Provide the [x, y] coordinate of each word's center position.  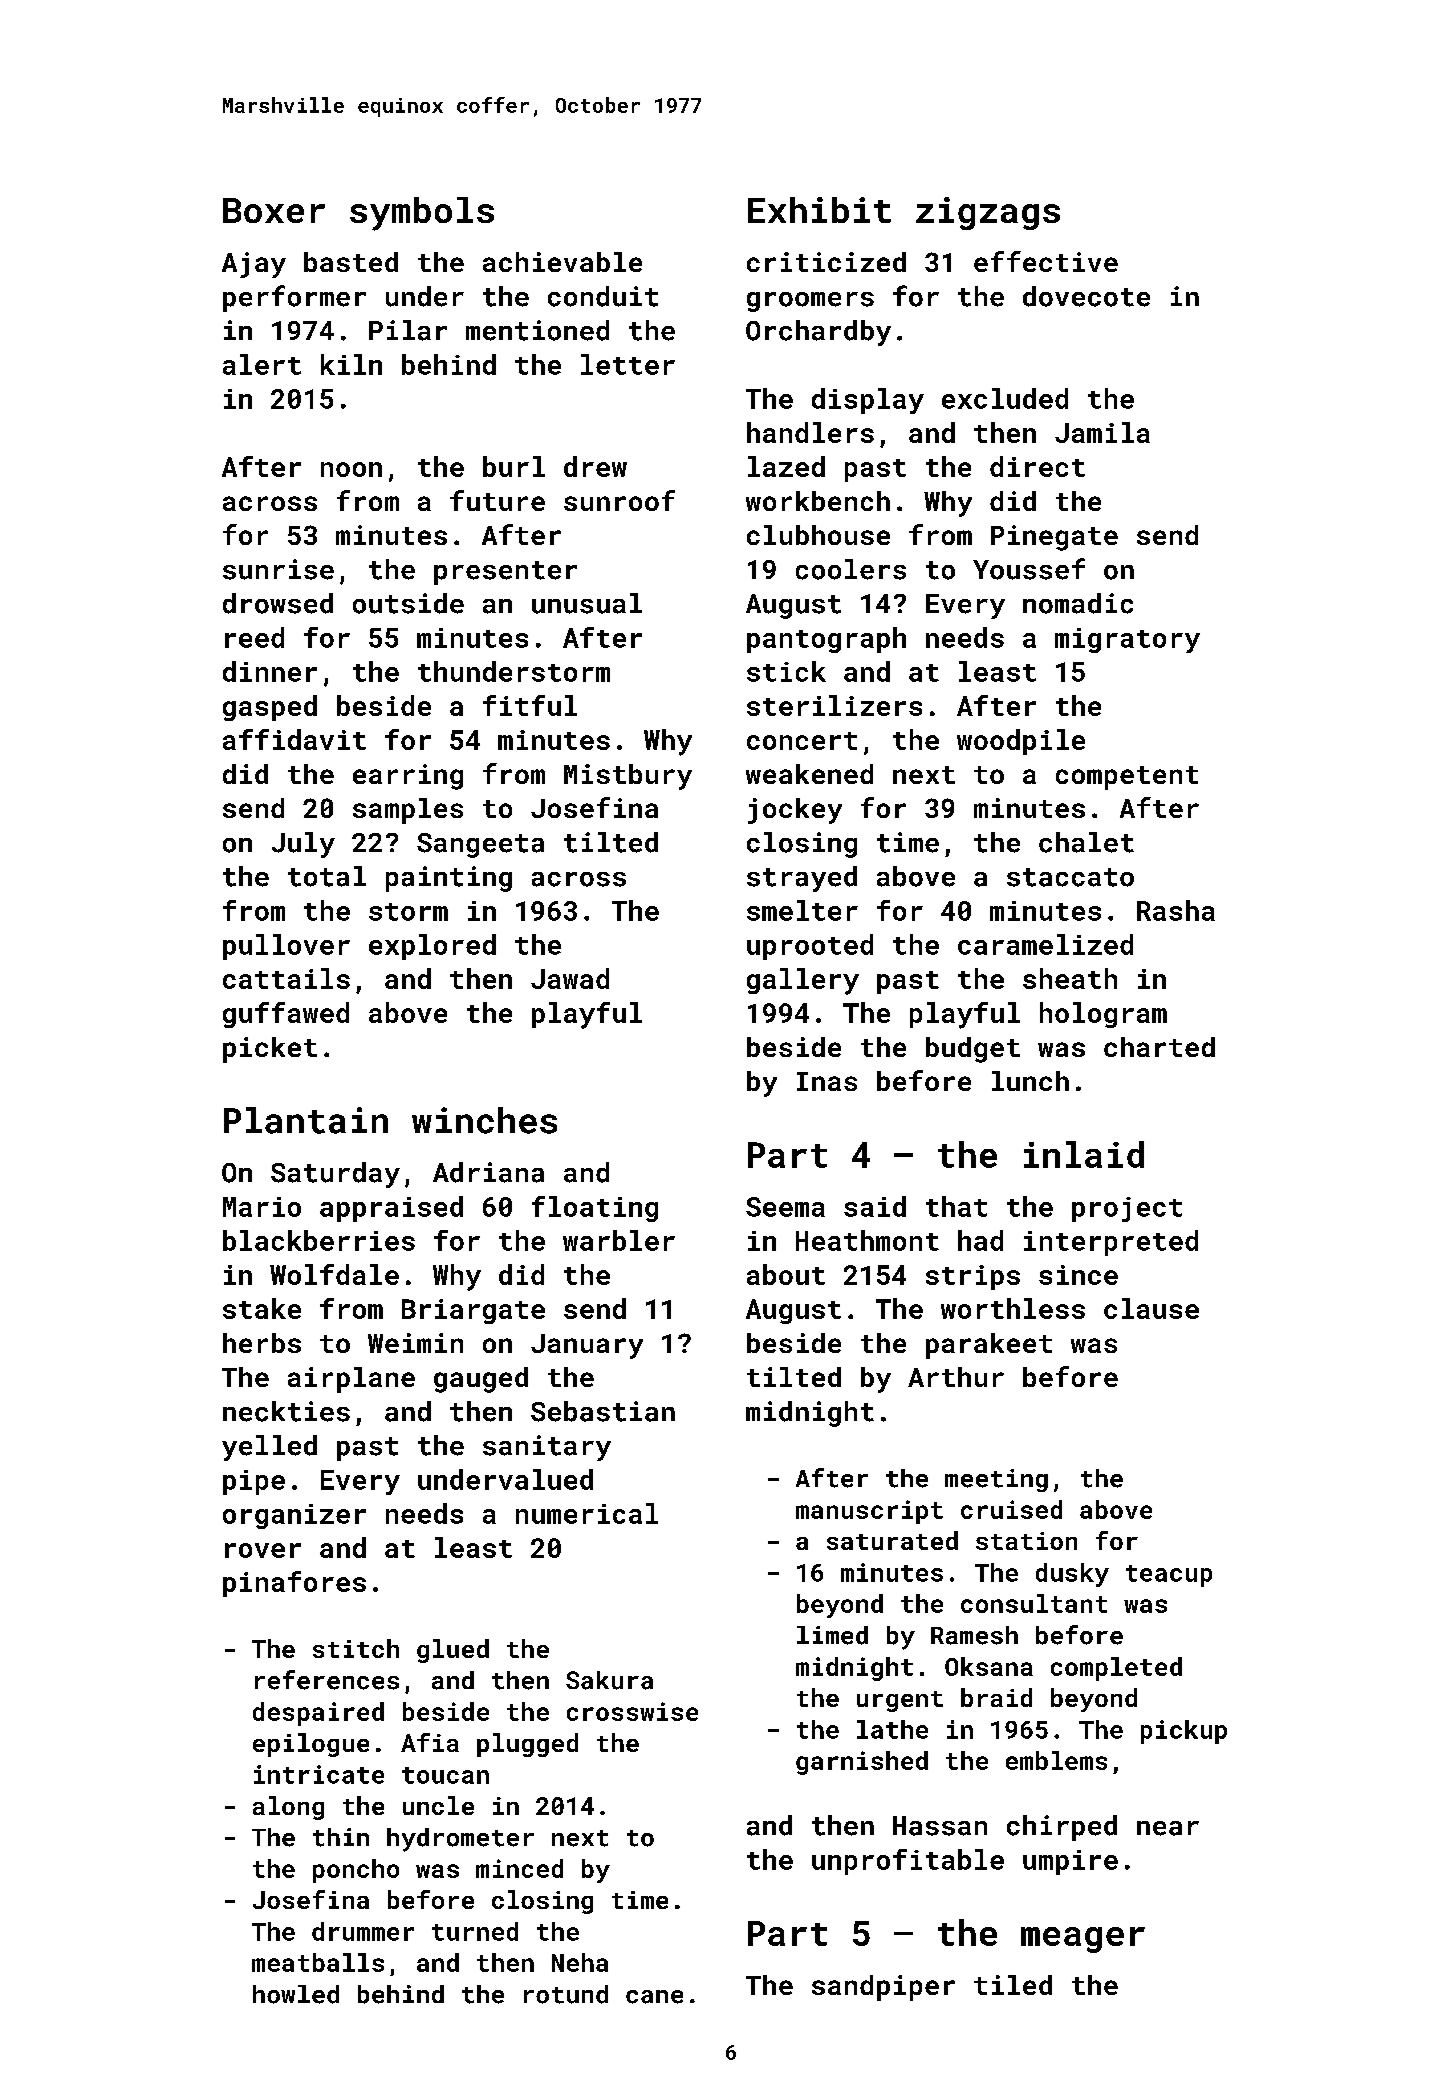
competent [1127, 778]
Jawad [570, 978]
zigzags [988, 213]
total [327, 876]
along [288, 1808]
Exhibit [819, 210]
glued [453, 1651]
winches [484, 1120]
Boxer [274, 210]
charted [1159, 1047]
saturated [892, 1540]
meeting [996, 1480]
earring [408, 777]
